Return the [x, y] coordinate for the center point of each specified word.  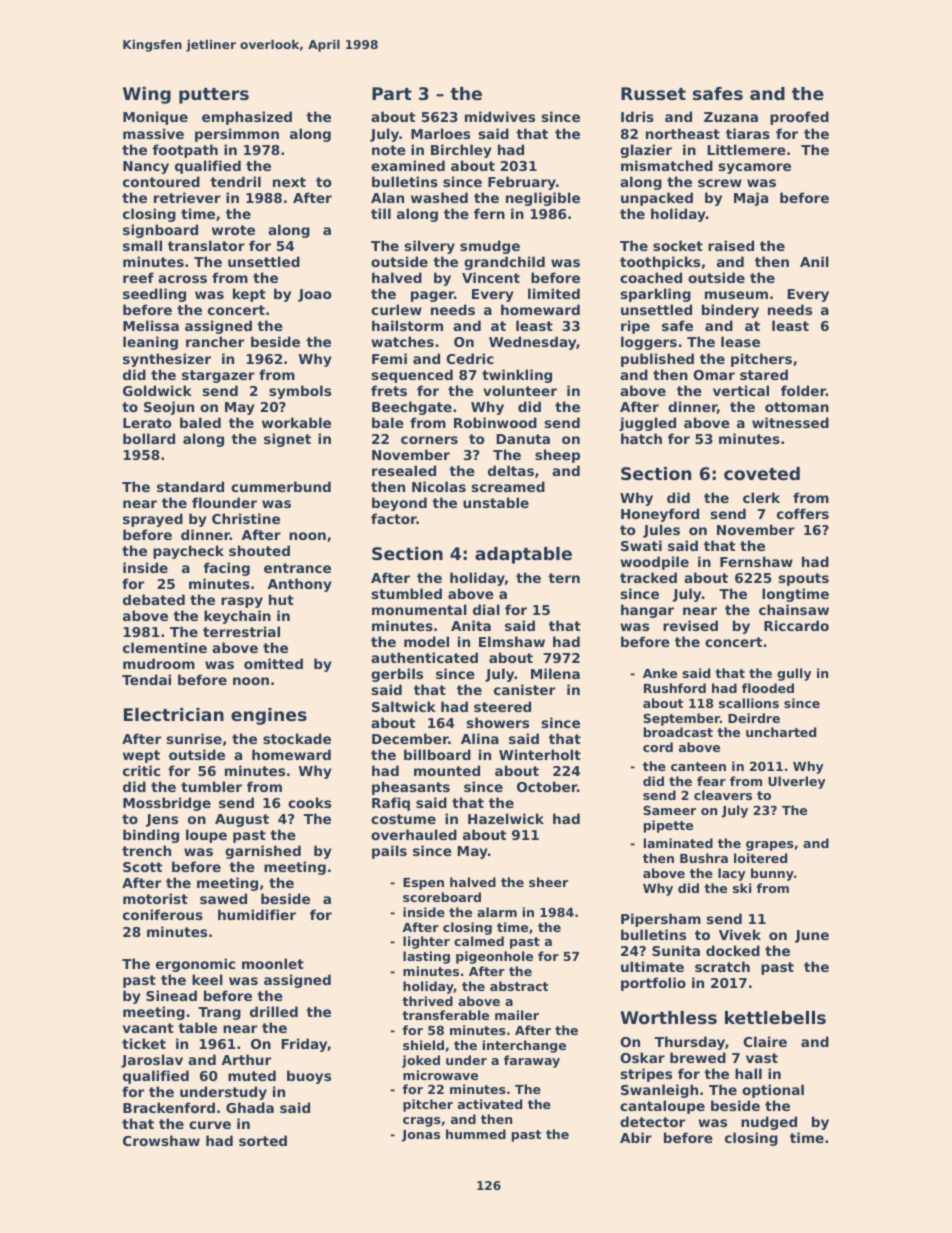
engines [269, 716]
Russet [653, 93]
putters [214, 96]
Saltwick [404, 706]
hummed [476, 1134]
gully [794, 674]
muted [252, 1075]
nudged [769, 1123]
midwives [500, 116]
